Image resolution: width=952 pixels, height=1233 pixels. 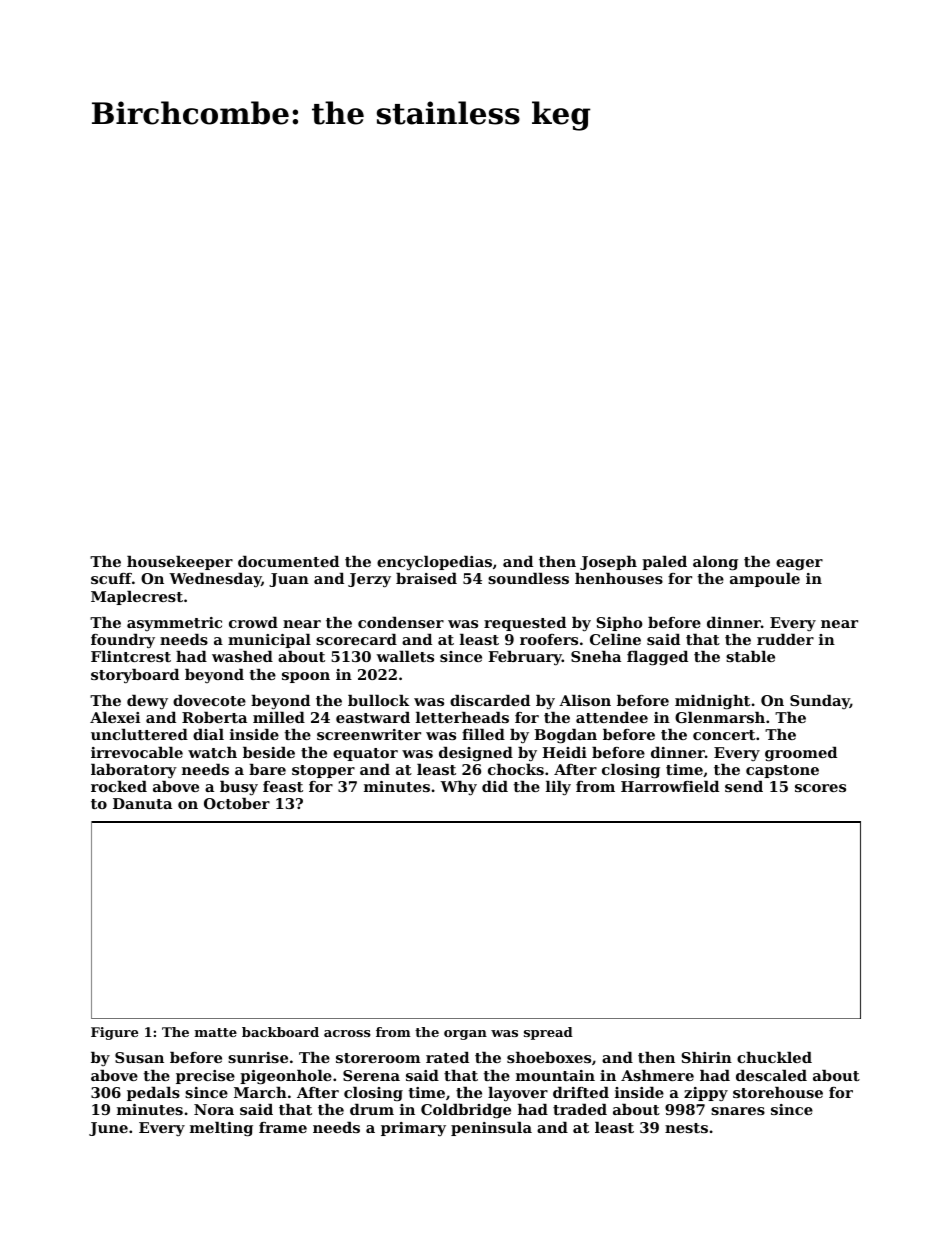 I want to click on spread, so click(x=548, y=1033).
